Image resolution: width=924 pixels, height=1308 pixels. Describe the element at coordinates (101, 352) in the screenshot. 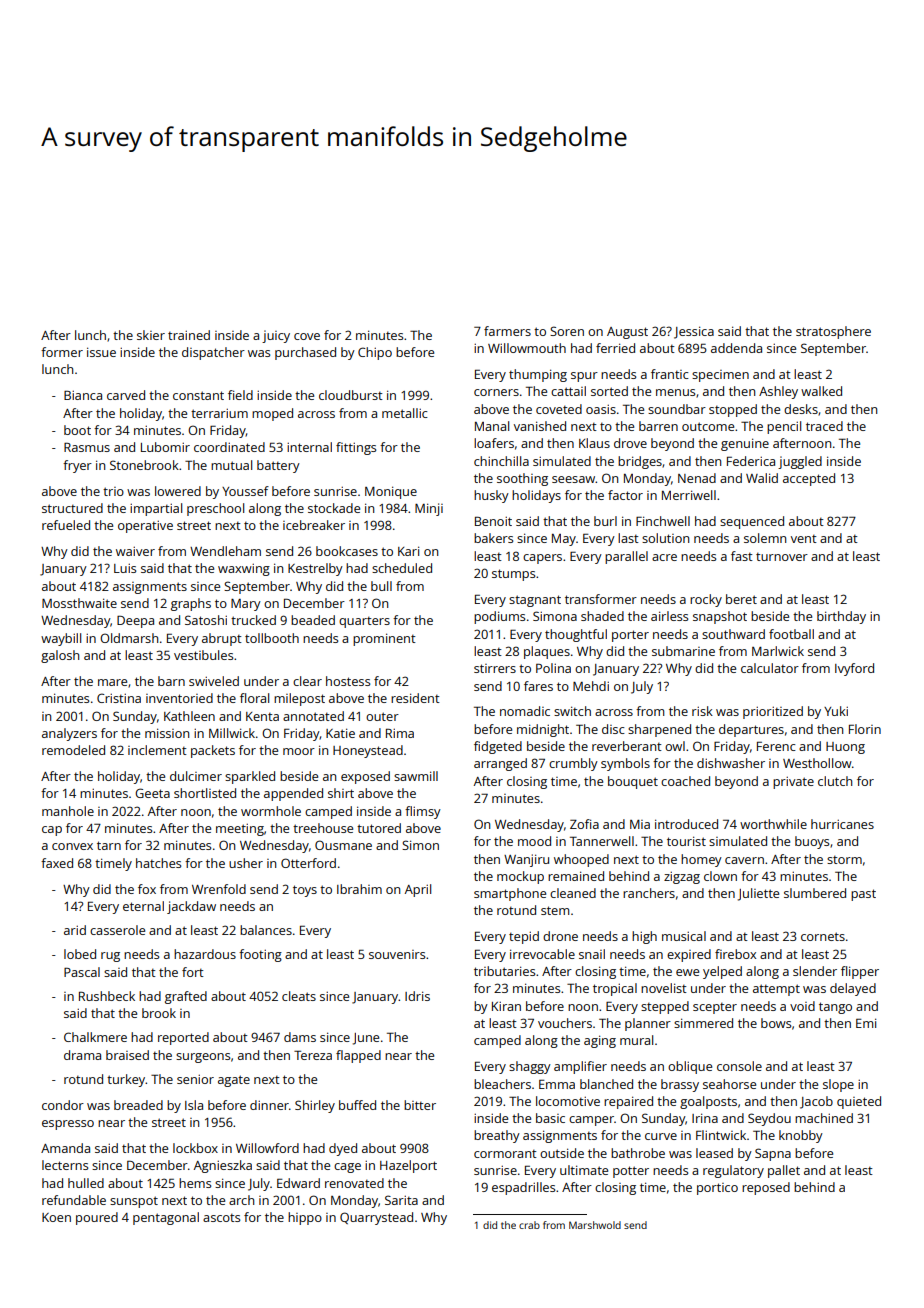

I see `issue` at that location.
